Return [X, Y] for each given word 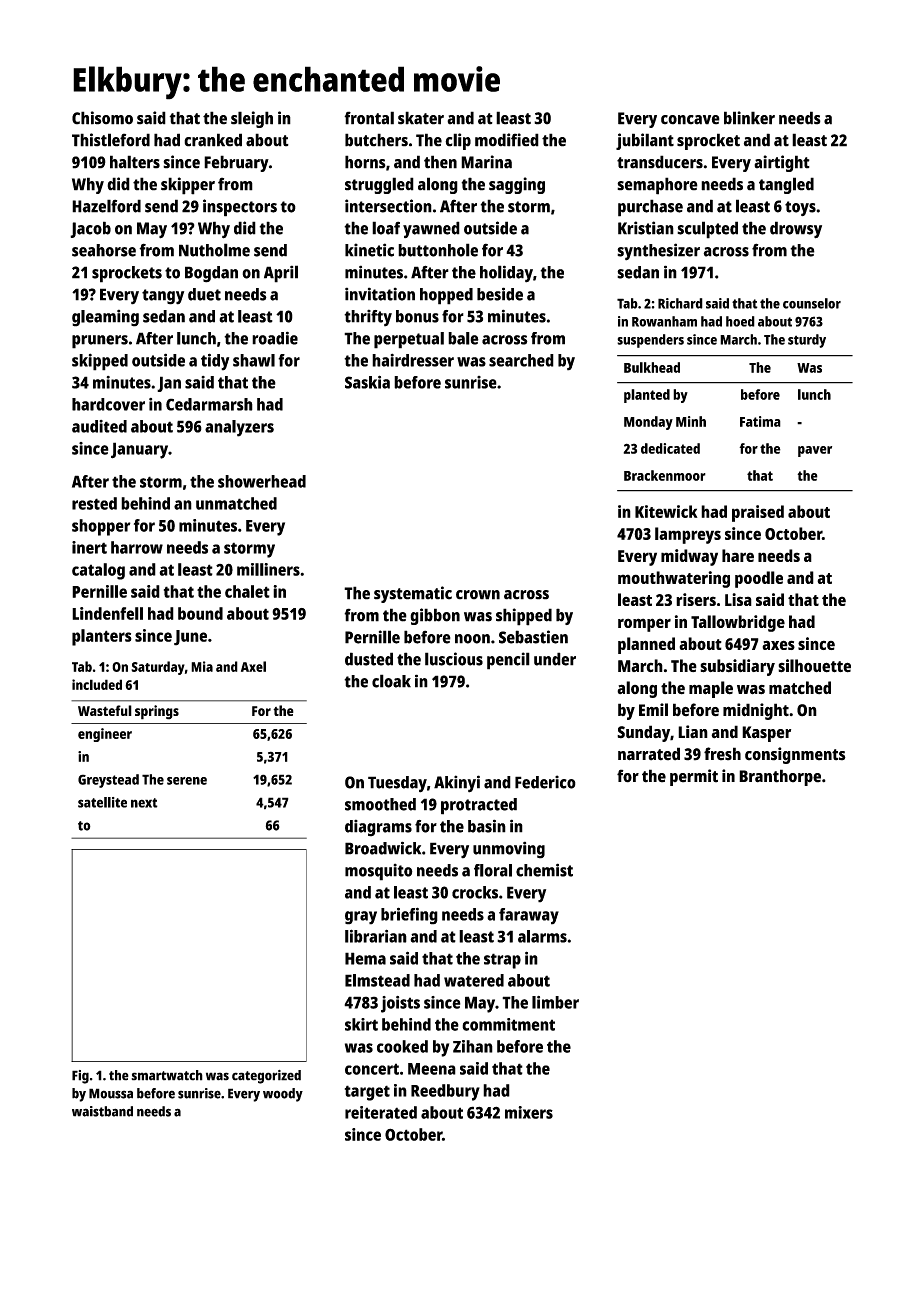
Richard [680, 303]
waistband [102, 1111]
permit [694, 777]
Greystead [108, 781]
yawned [431, 229]
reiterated [381, 1112]
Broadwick [383, 848]
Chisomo [102, 118]
